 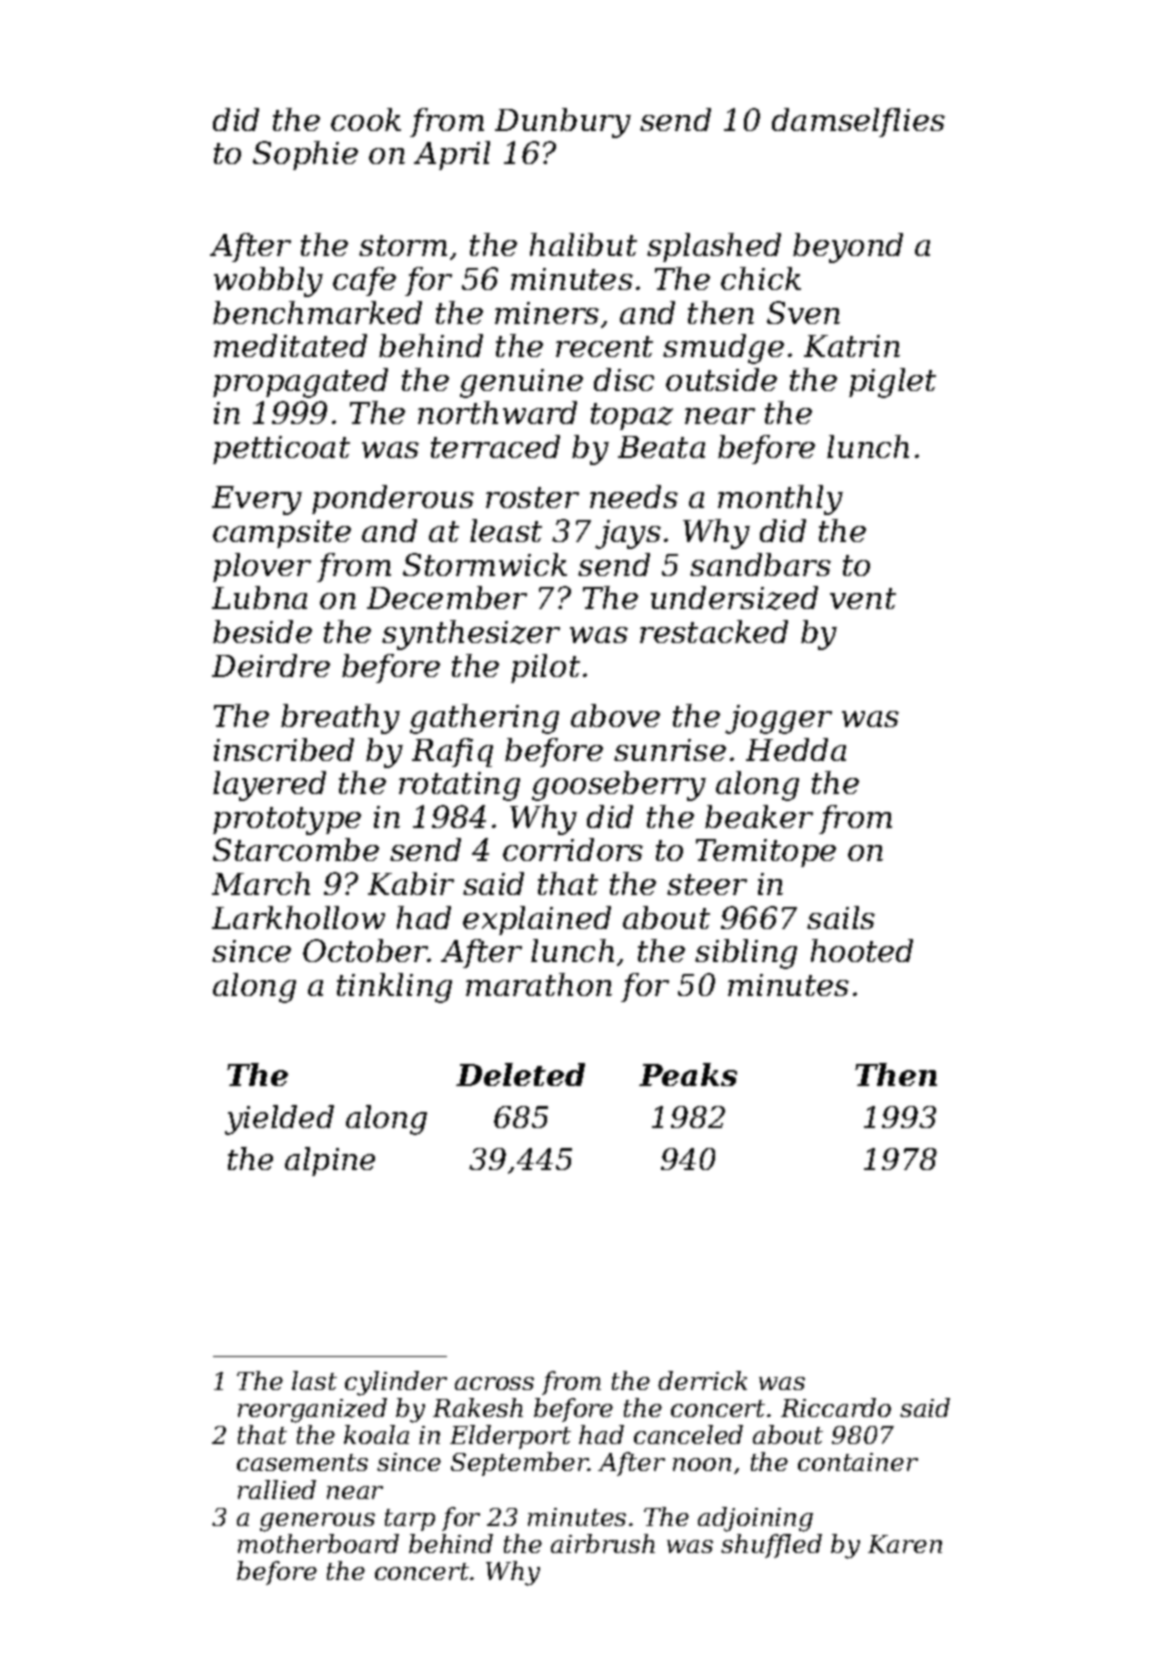 I want to click on sails, so click(x=841, y=917).
